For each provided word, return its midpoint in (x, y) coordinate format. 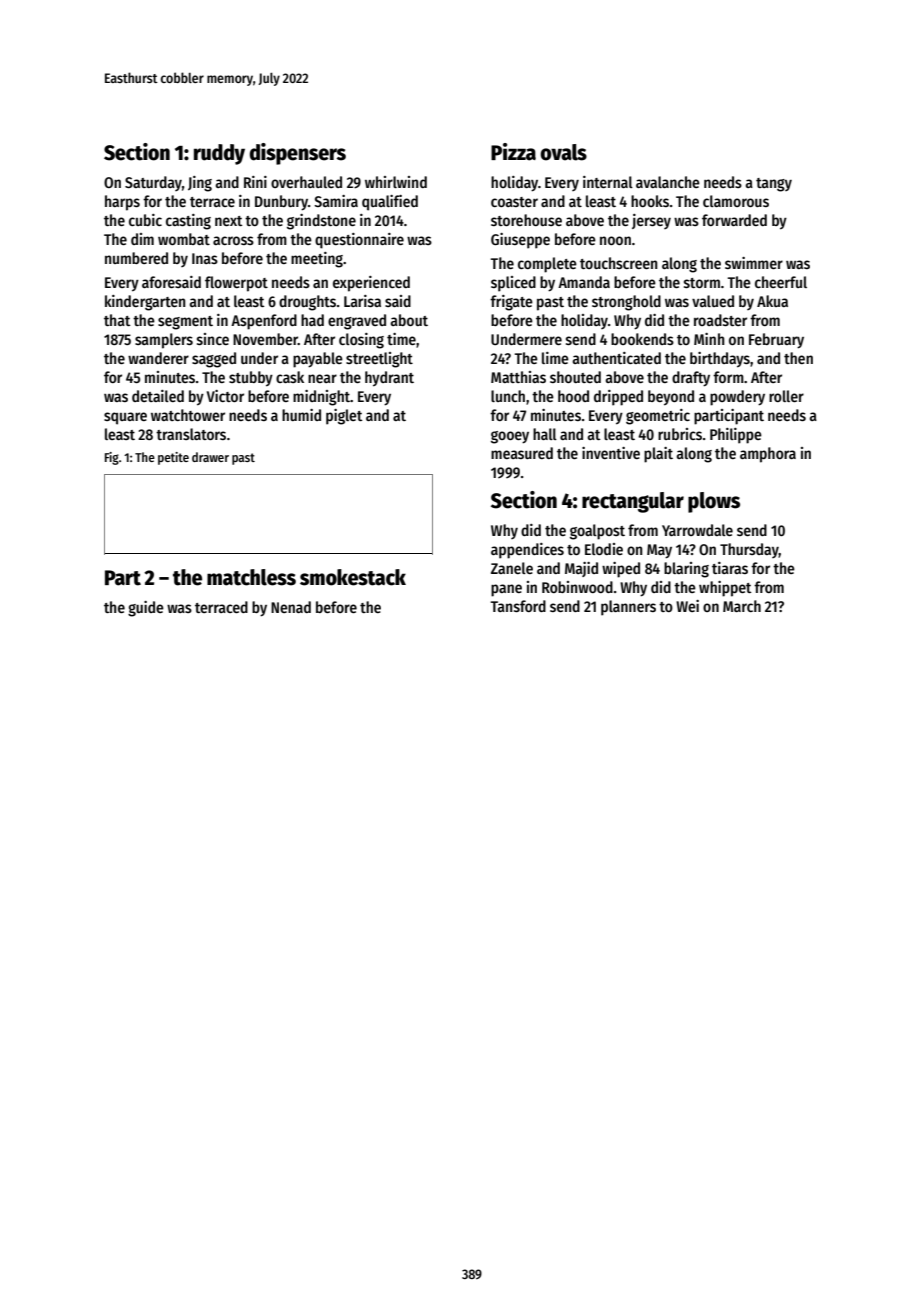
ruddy (219, 154)
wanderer (158, 358)
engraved (357, 322)
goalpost (597, 532)
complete (547, 265)
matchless (251, 577)
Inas (205, 258)
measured (522, 453)
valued (713, 301)
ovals (563, 152)
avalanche (668, 182)
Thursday (749, 550)
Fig (112, 458)
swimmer (754, 263)
